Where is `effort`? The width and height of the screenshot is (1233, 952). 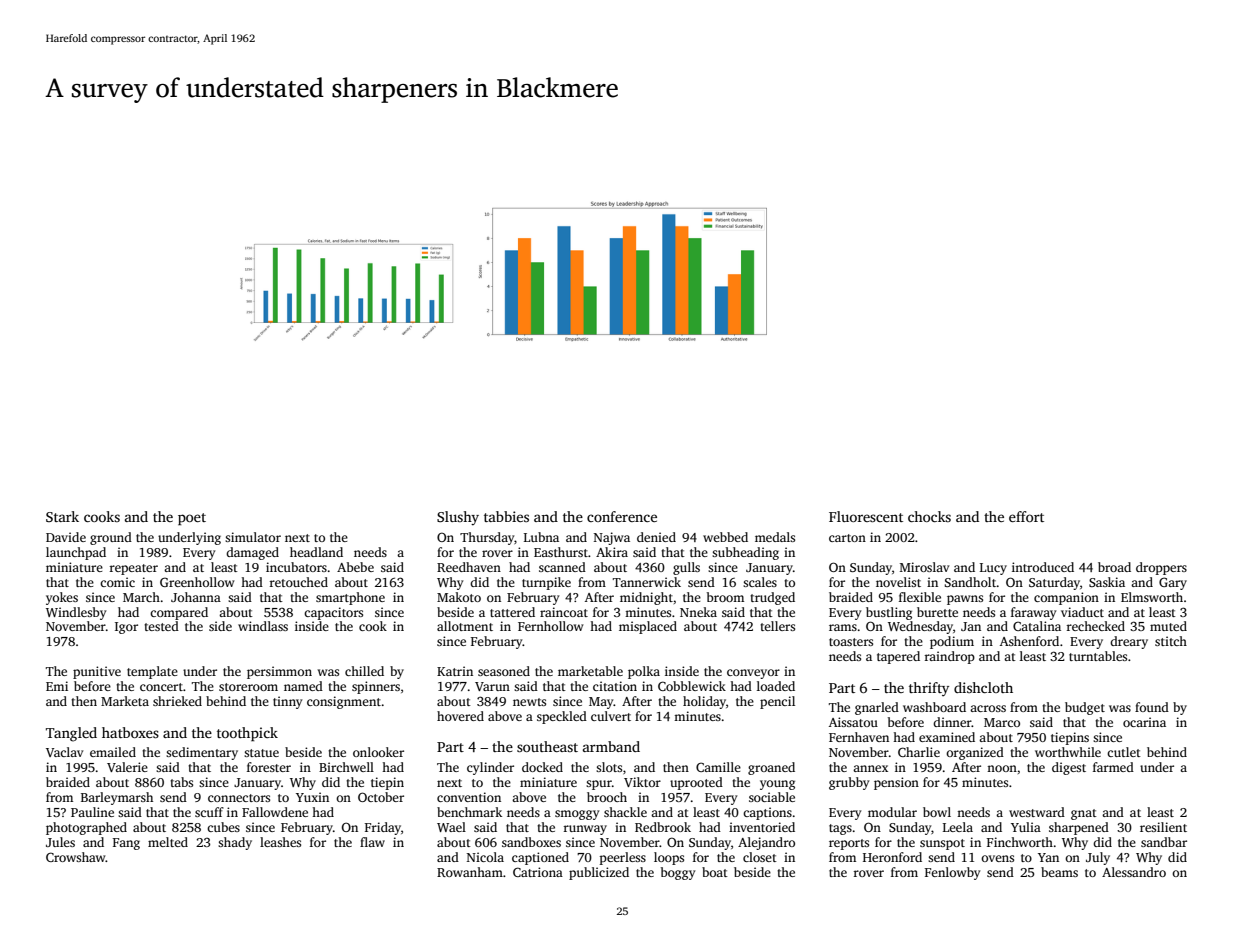
effort is located at coordinates (1026, 516).
